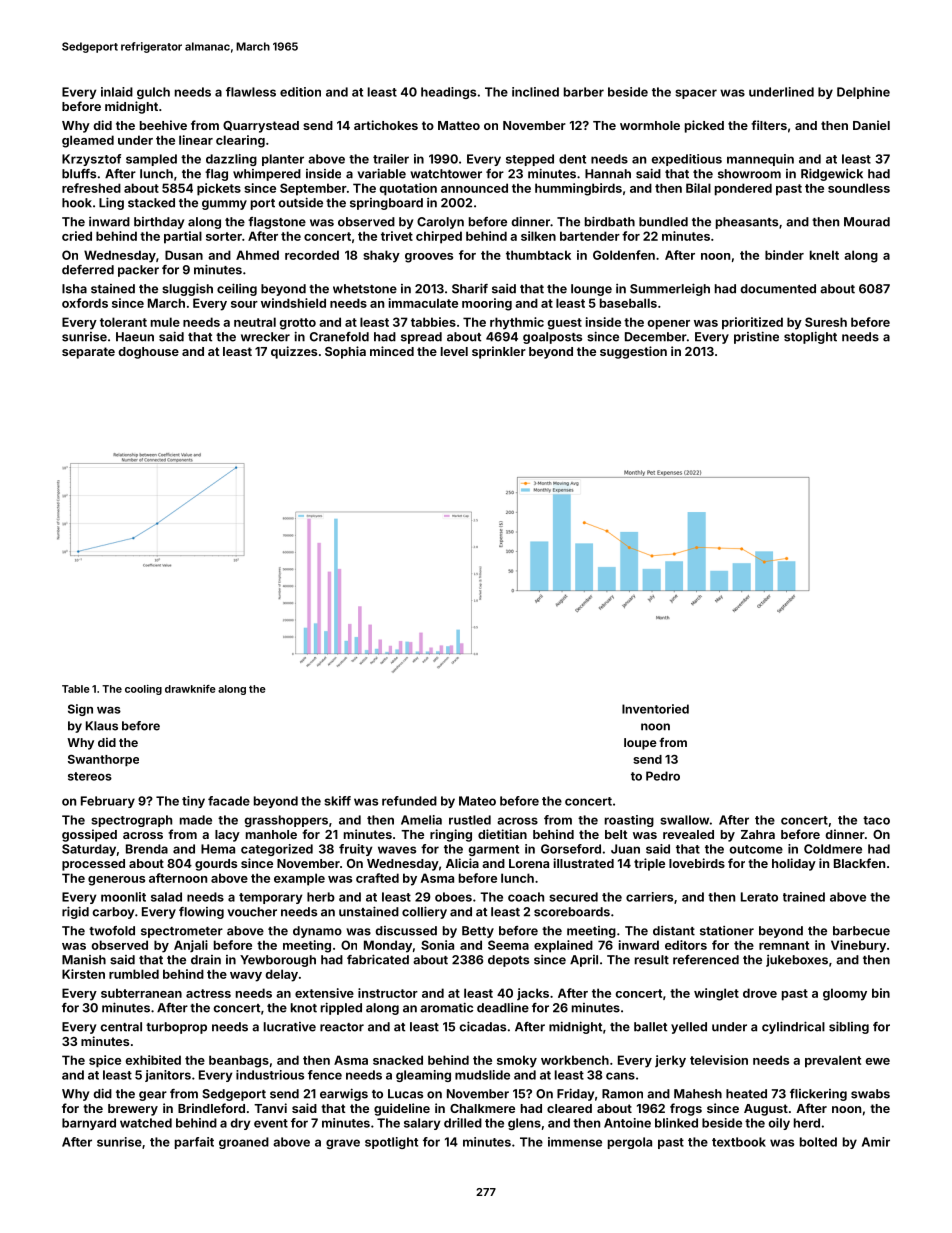 The height and width of the page is (1233, 952). What do you see at coordinates (386, 125) in the page?
I see `artichokes` at bounding box center [386, 125].
